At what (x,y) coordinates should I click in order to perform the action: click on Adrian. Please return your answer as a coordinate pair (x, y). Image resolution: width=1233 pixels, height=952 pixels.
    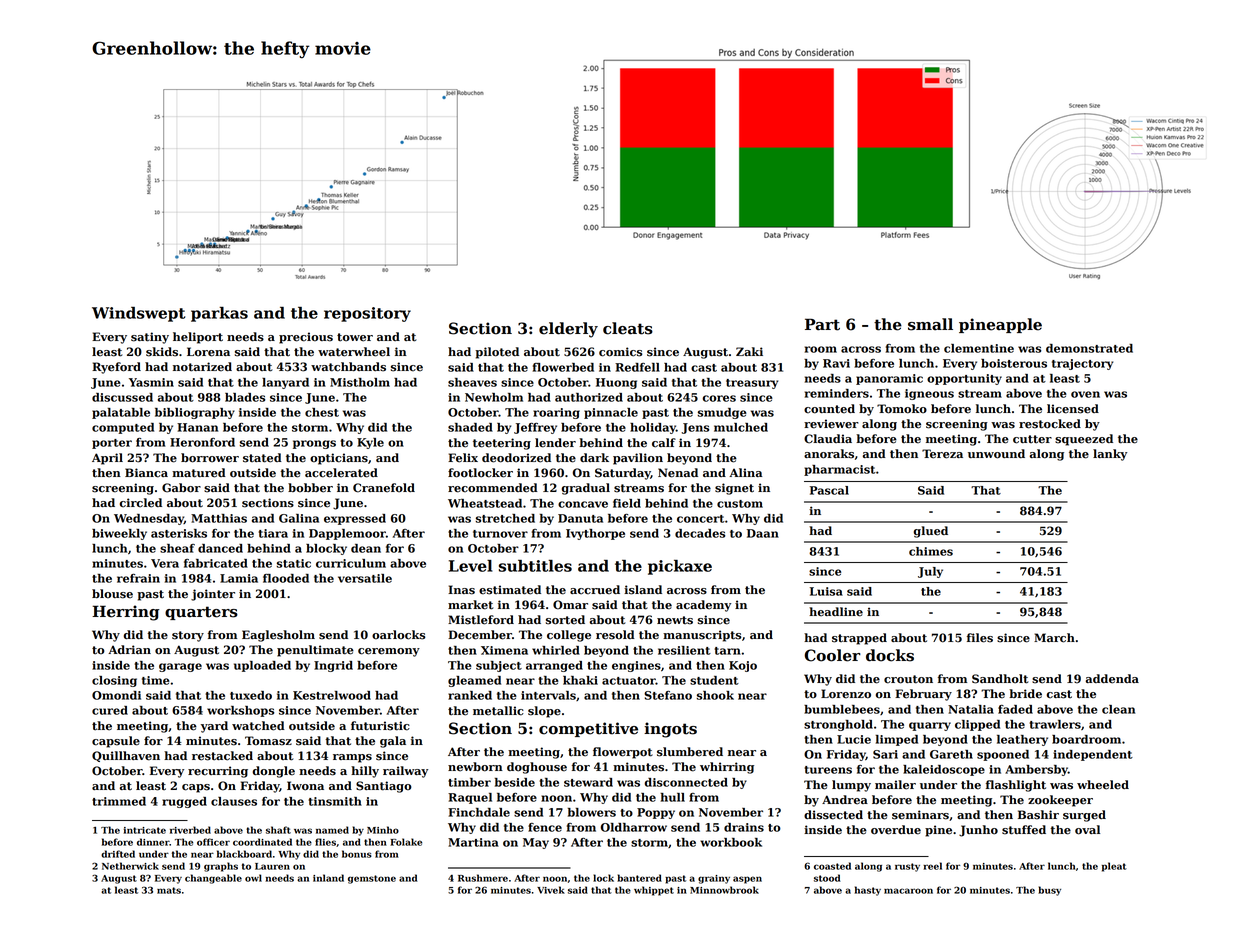
    Looking at the image, I should click on (129, 649).
